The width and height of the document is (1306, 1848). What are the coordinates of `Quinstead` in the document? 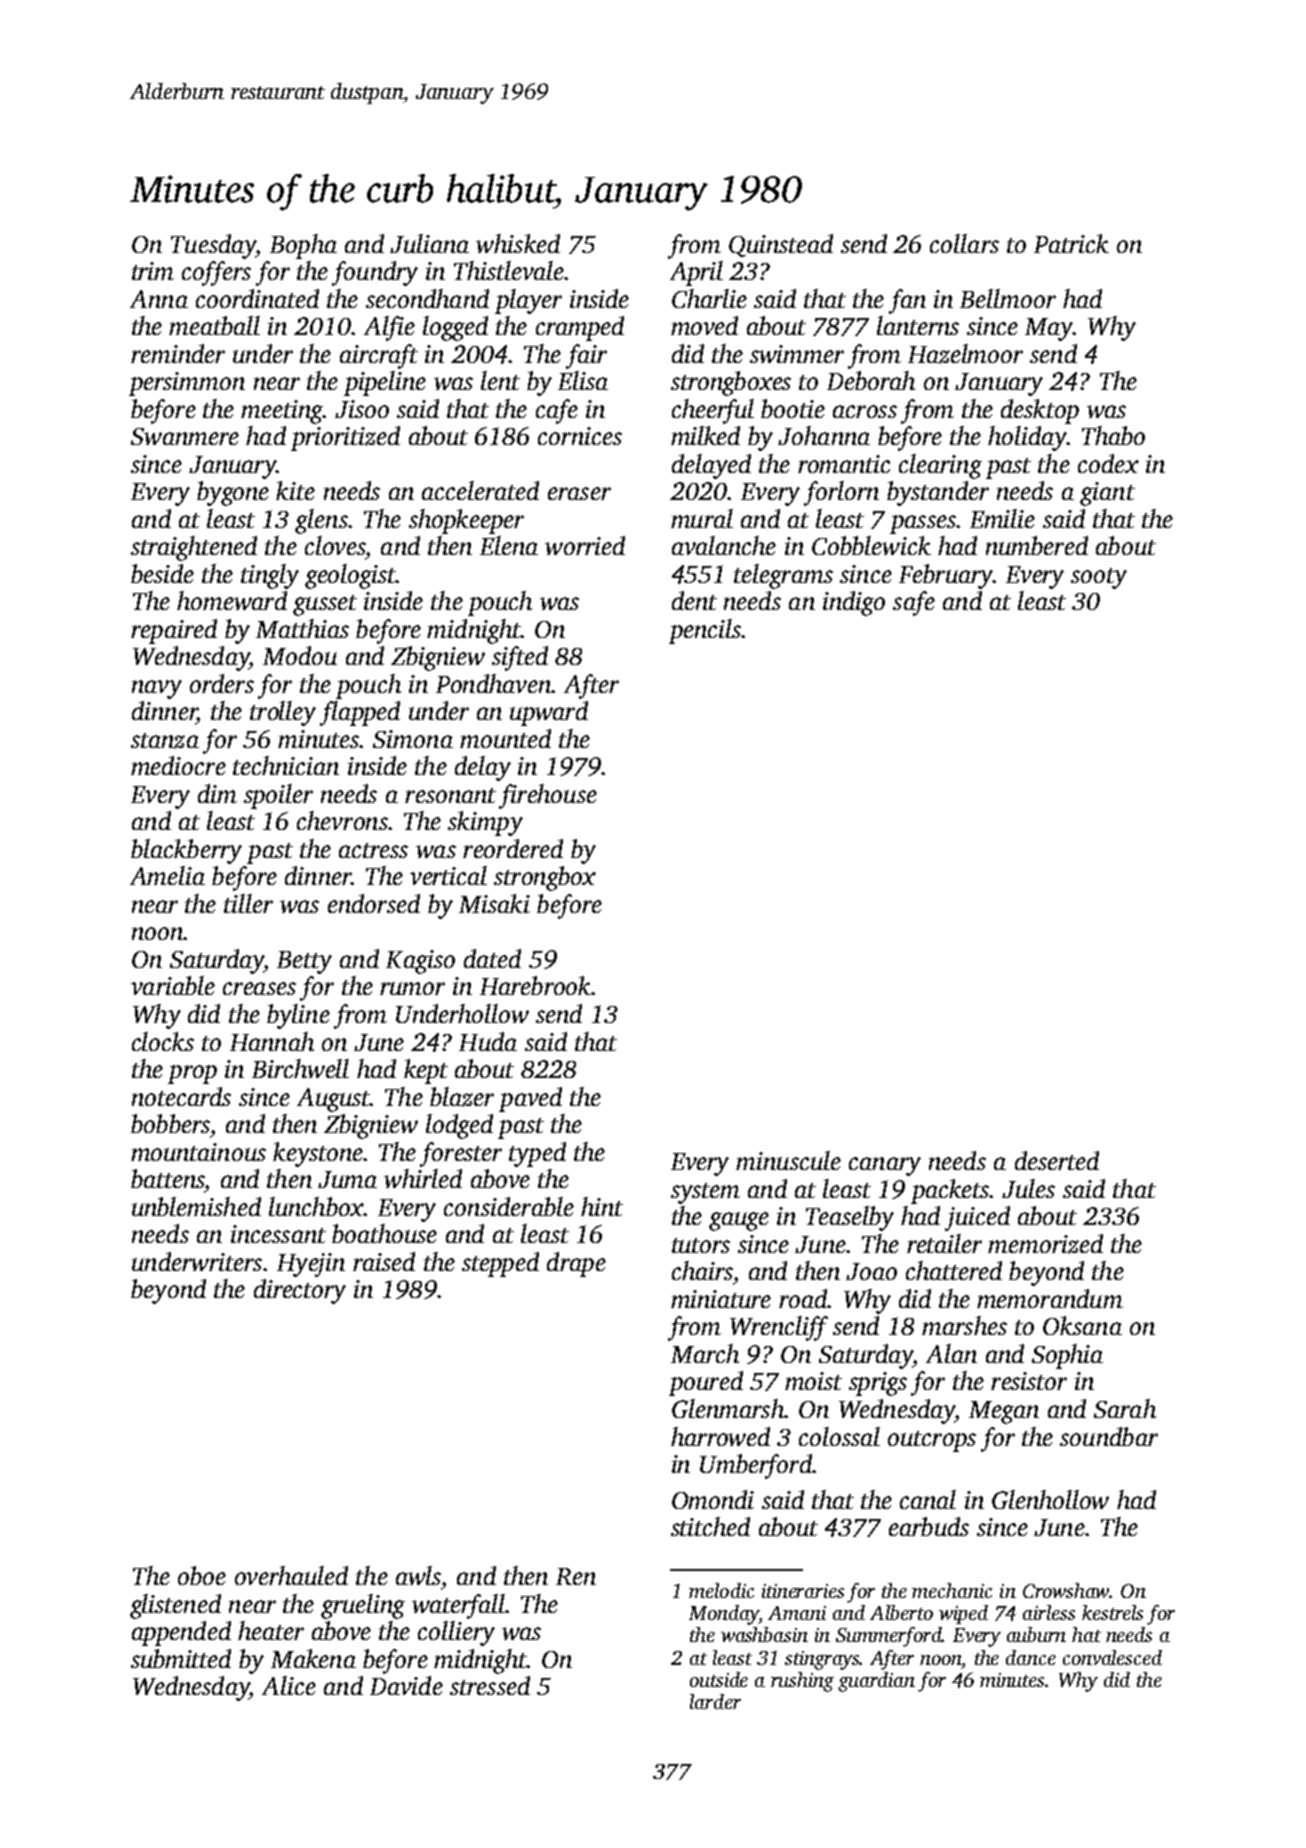 It's located at (781, 245).
